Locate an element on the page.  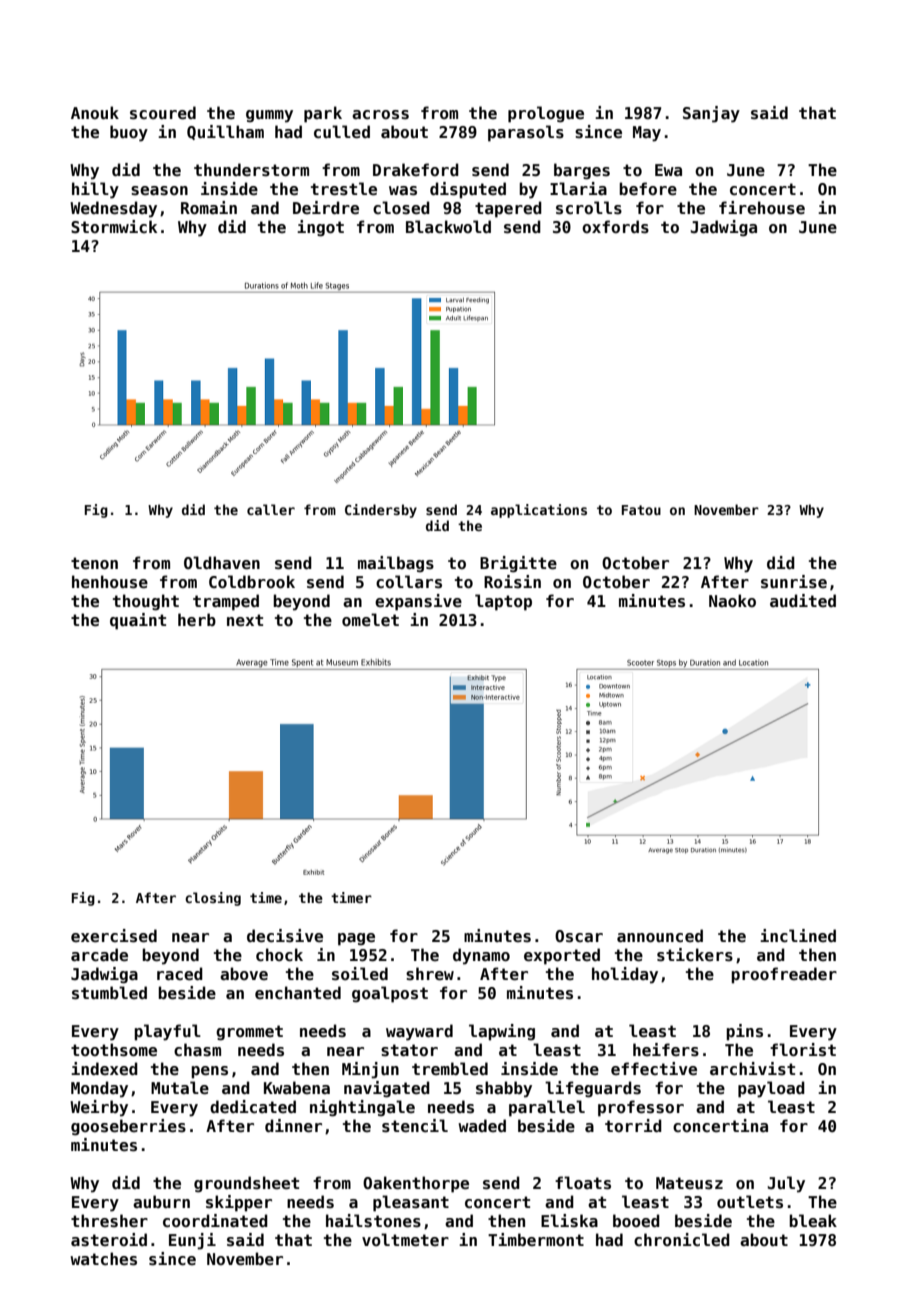
thresher is located at coordinates (109, 1221).
